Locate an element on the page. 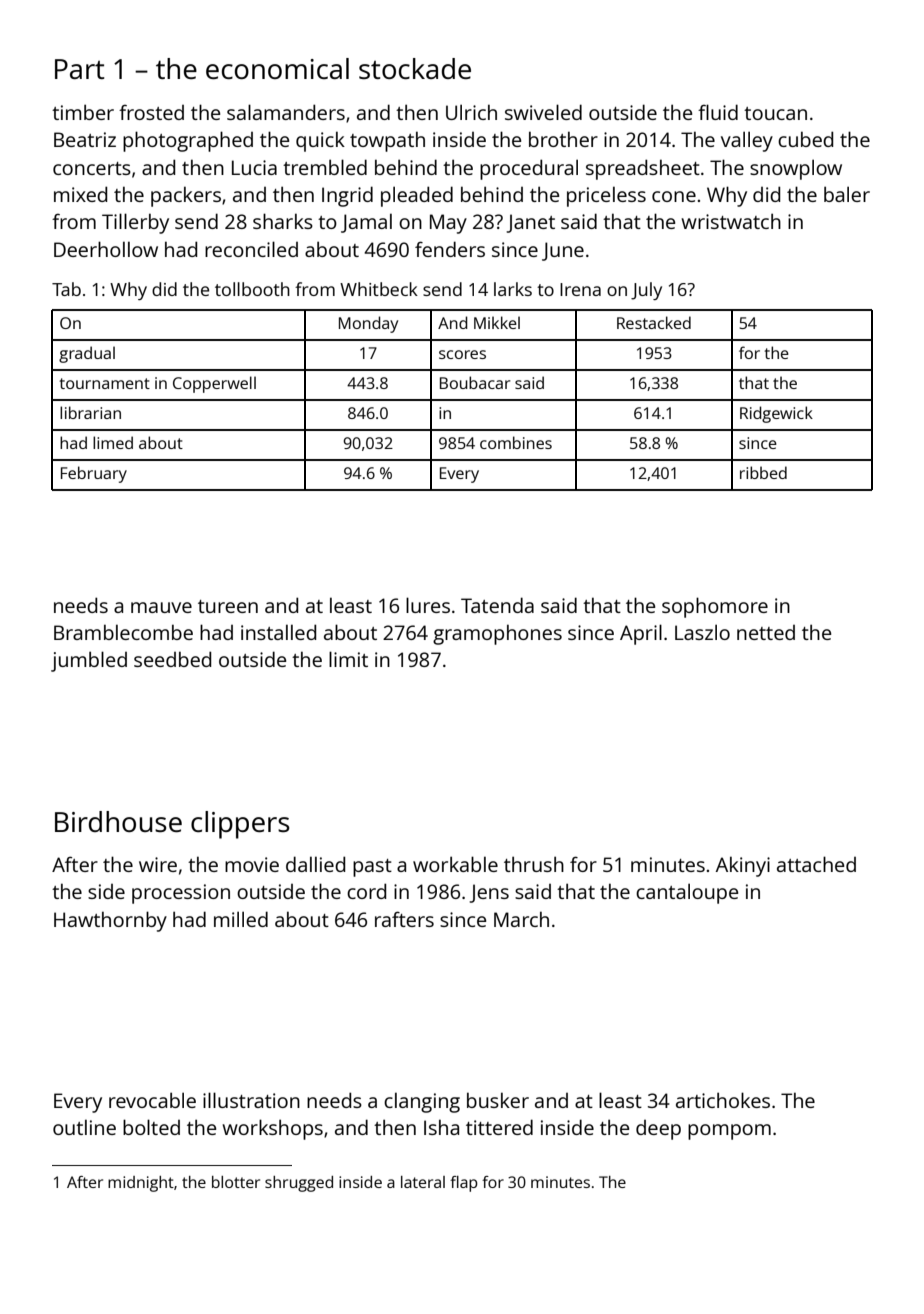 The image size is (924, 1314). clippers is located at coordinates (240, 825).
